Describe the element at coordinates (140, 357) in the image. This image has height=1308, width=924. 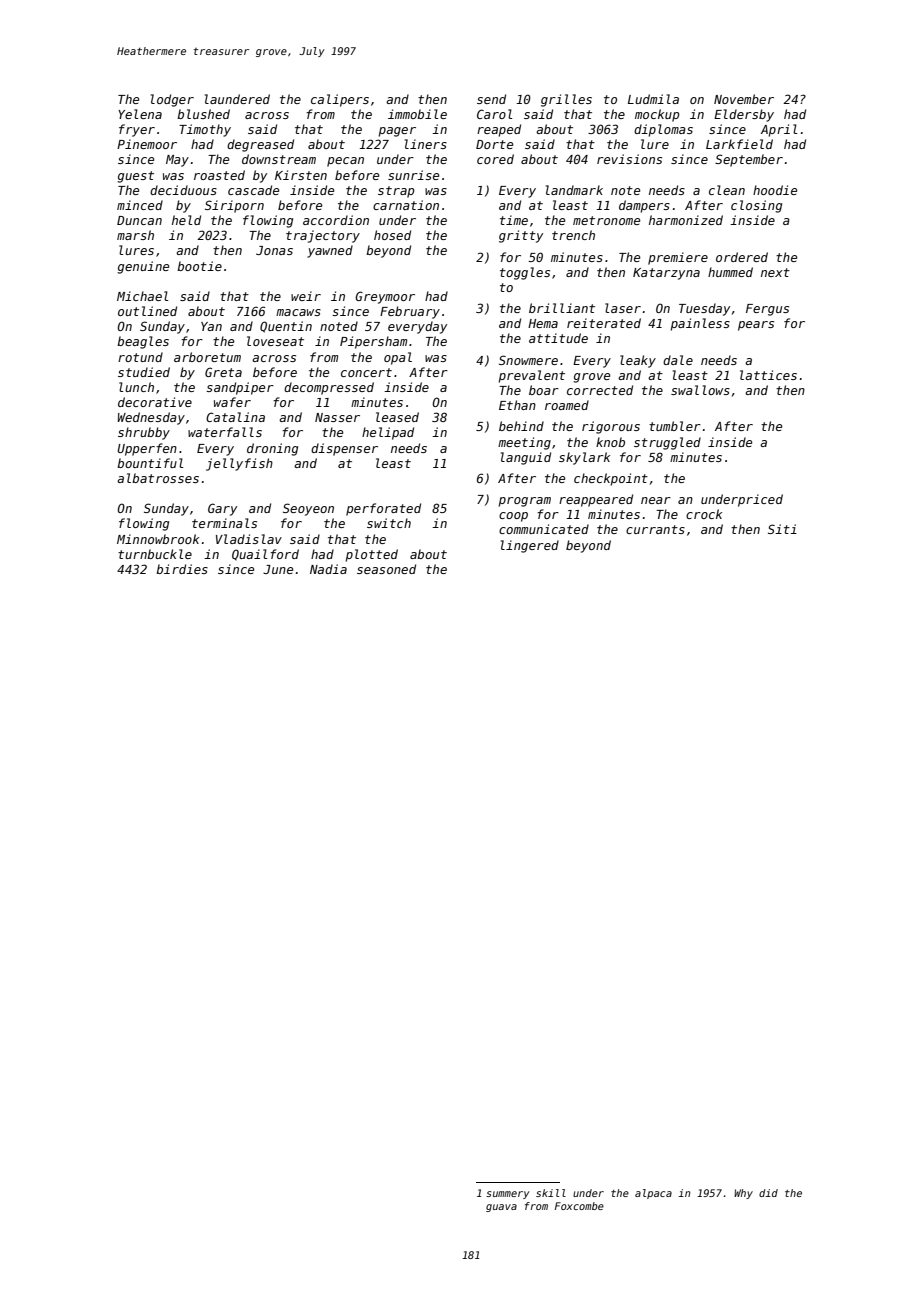
I see `rotund` at that location.
